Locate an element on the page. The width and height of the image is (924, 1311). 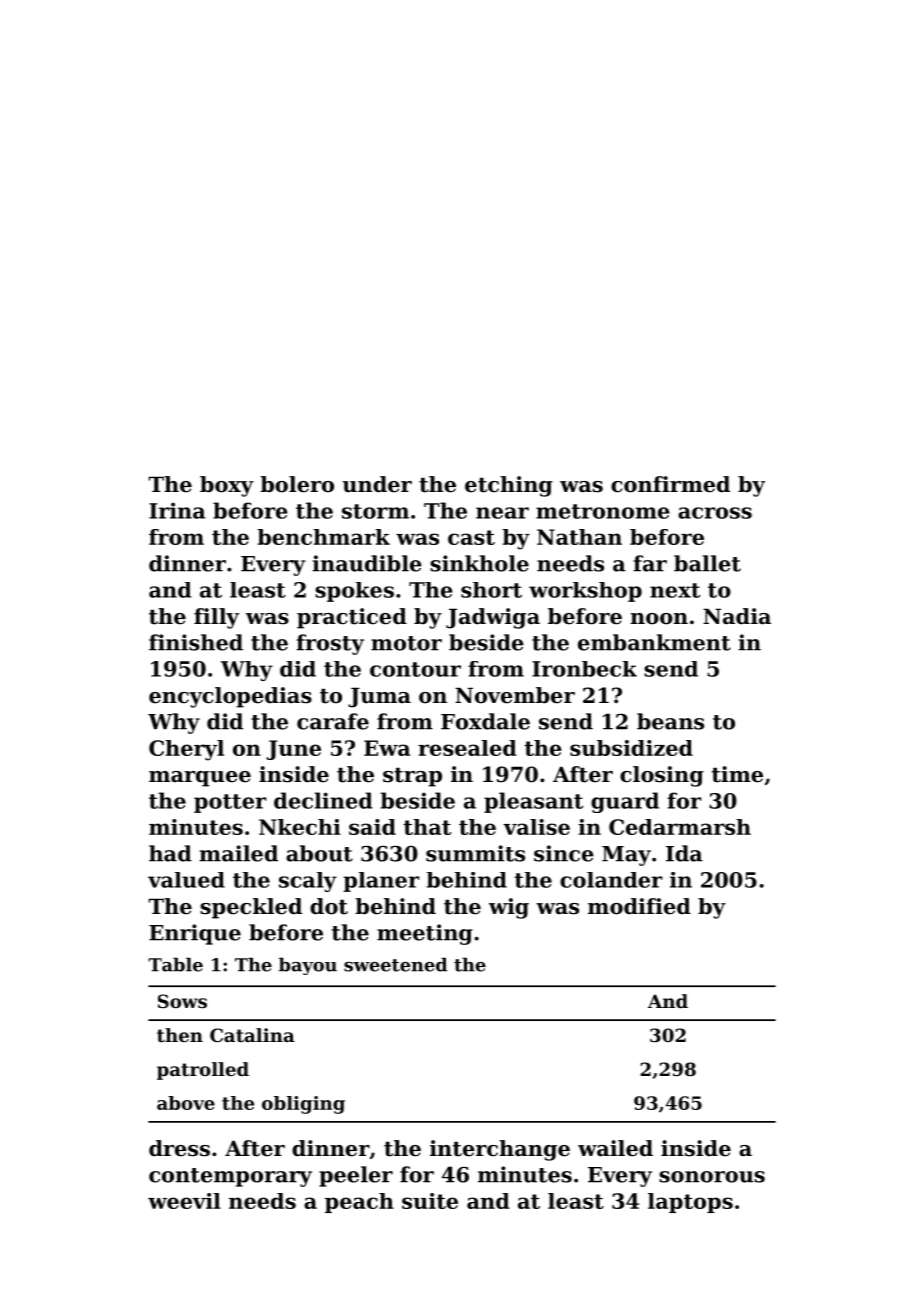
Jadwiga is located at coordinates (493, 618).
